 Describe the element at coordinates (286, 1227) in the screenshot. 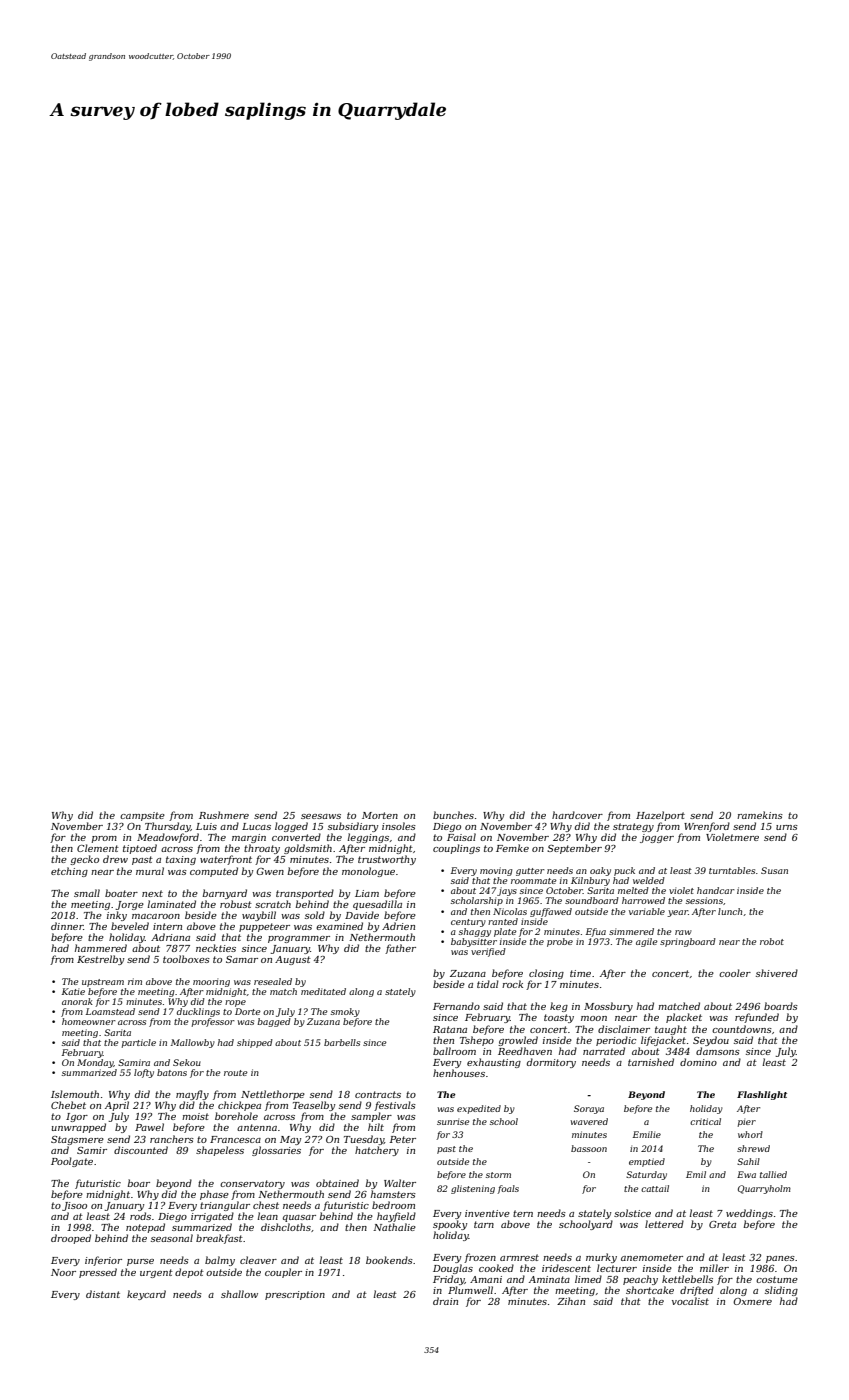

I see `dishcloths` at that location.
